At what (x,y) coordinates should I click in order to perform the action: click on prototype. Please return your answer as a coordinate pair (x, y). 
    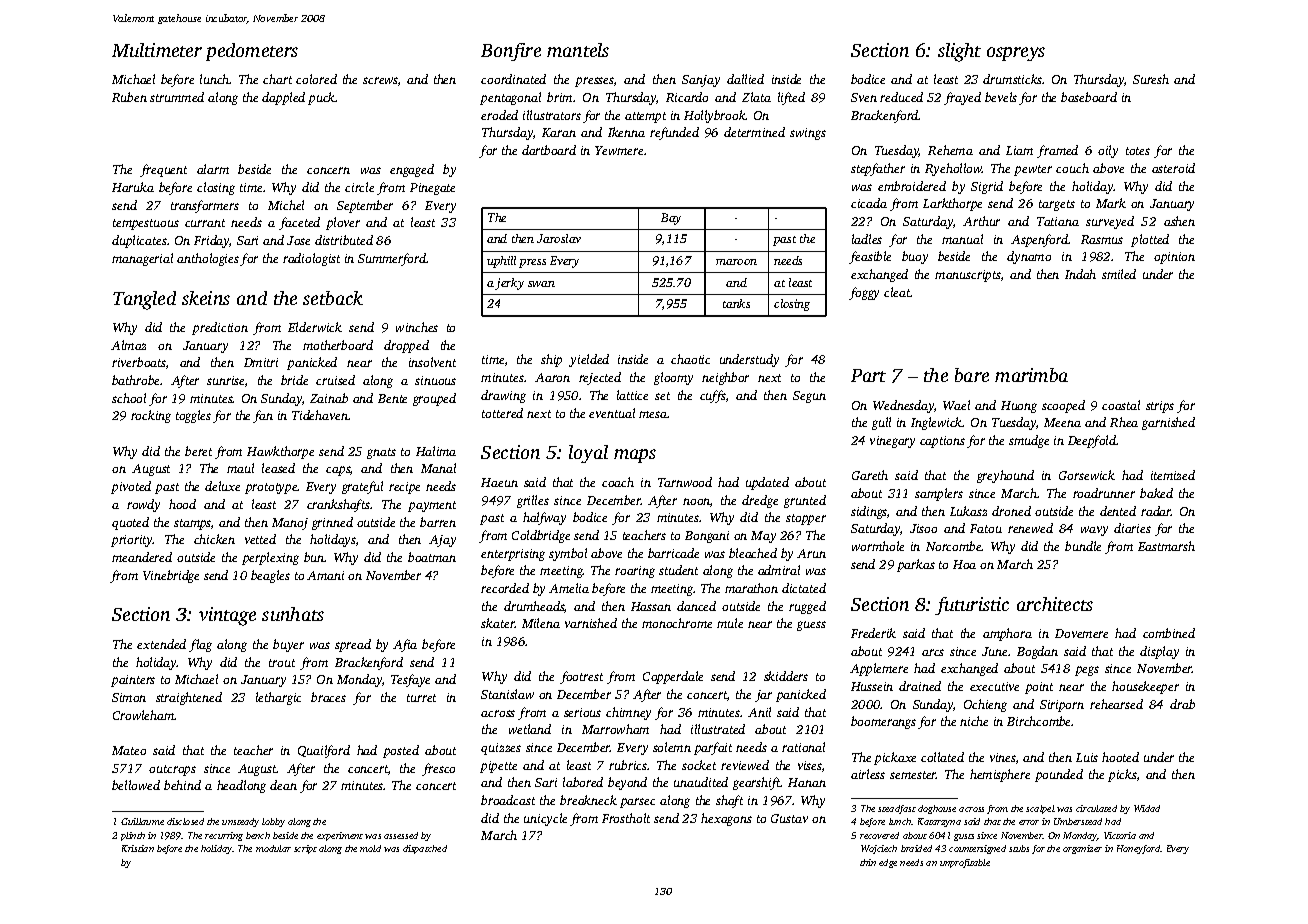
    Looking at the image, I should click on (271, 488).
